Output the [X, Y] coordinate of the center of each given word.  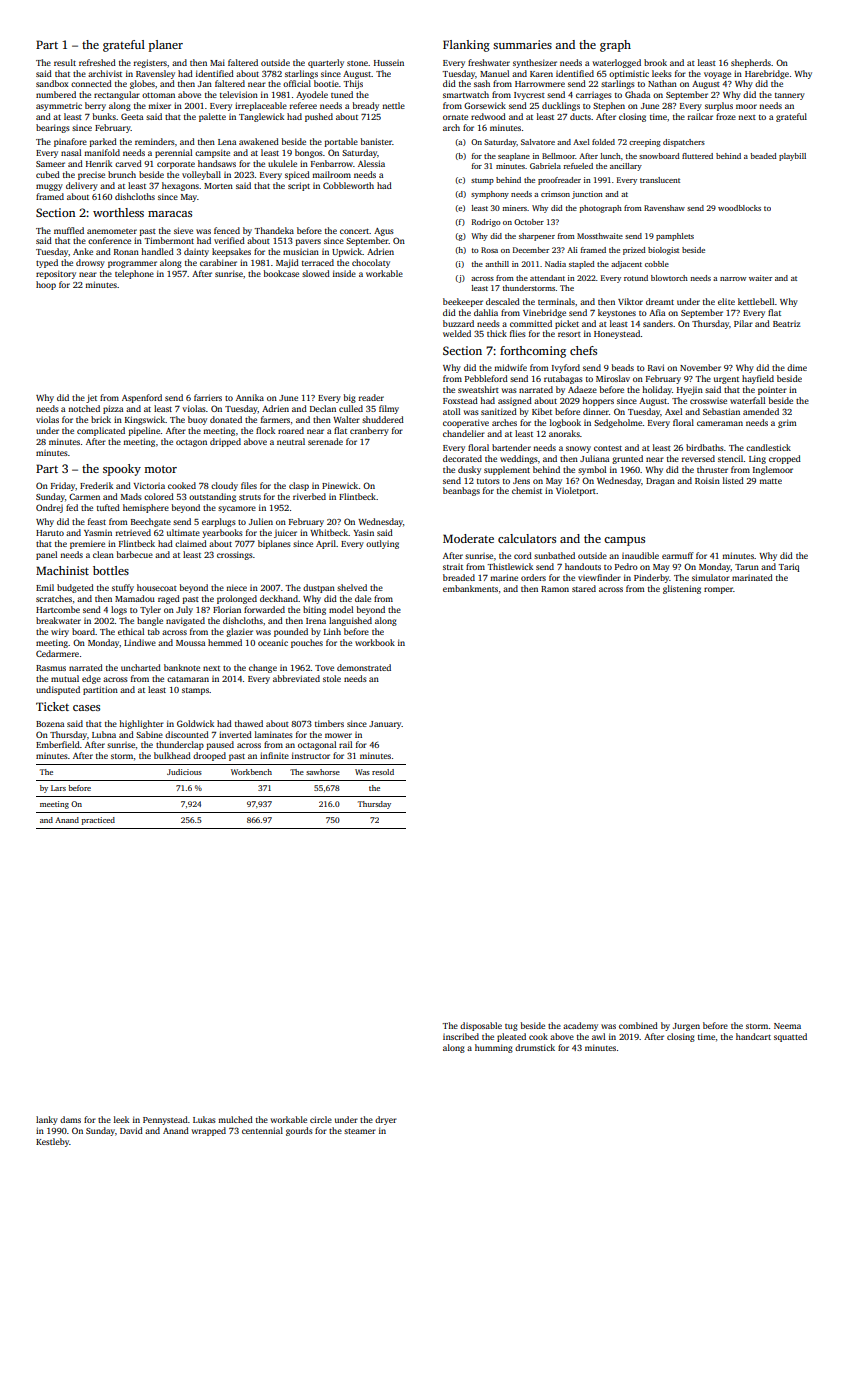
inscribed [461, 1036]
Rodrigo [486, 223]
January [385, 725]
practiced [98, 821]
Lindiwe [140, 642]
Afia [657, 312]
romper [718, 590]
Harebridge [767, 74]
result [65, 62]
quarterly [326, 63]
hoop [46, 285]
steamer [360, 1131]
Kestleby [52, 1142]
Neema [787, 1026]
